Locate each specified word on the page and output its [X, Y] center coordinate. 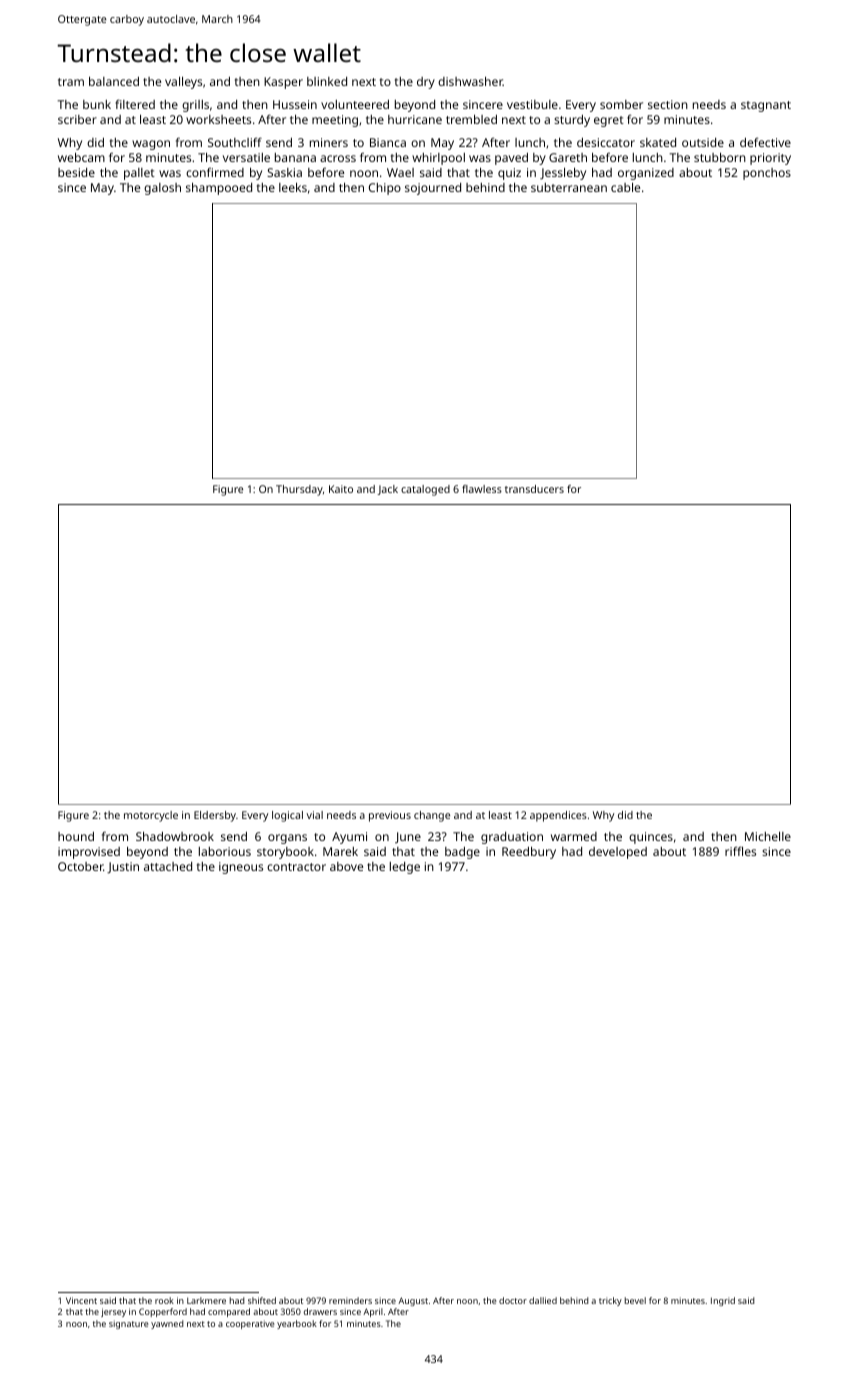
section [668, 104]
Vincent [81, 1300]
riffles [740, 851]
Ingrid [723, 1301]
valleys [183, 83]
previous [390, 816]
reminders [350, 1300]
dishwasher [470, 81]
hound [76, 836]
